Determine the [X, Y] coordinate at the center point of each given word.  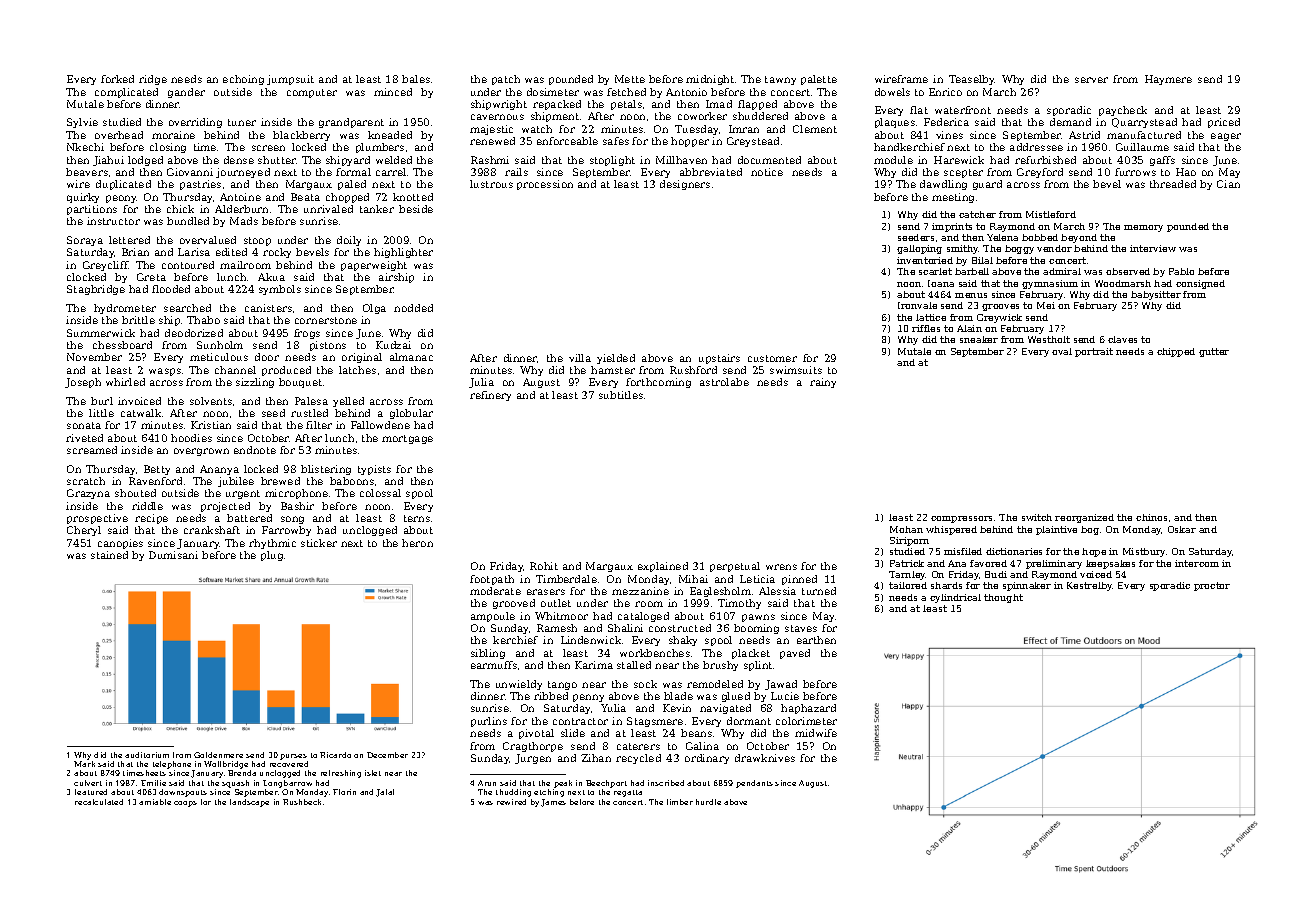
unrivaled [328, 209]
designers [685, 185]
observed [1128, 271]
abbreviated [711, 172]
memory [1143, 228]
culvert [88, 783]
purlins [489, 722]
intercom [1197, 563]
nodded [413, 308]
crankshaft [212, 530]
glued [736, 697]
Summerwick [101, 333]
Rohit [544, 566]
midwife [816, 733]
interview [1153, 248]
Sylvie [82, 123]
